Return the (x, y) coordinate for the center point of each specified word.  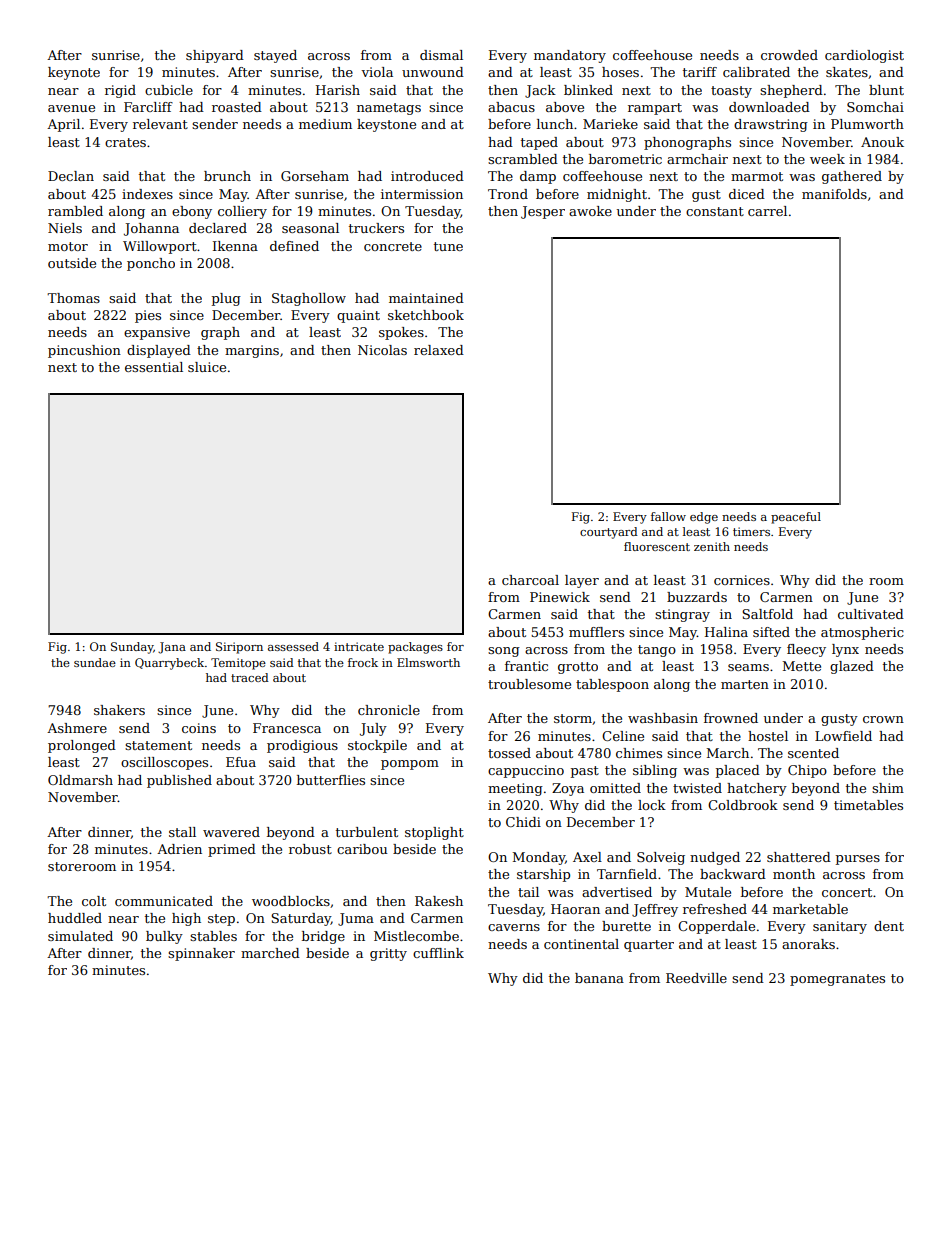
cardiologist (864, 56)
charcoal (530, 580)
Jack (540, 91)
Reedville (696, 978)
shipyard (215, 56)
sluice (207, 367)
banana (599, 978)
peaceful (796, 518)
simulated (80, 936)
